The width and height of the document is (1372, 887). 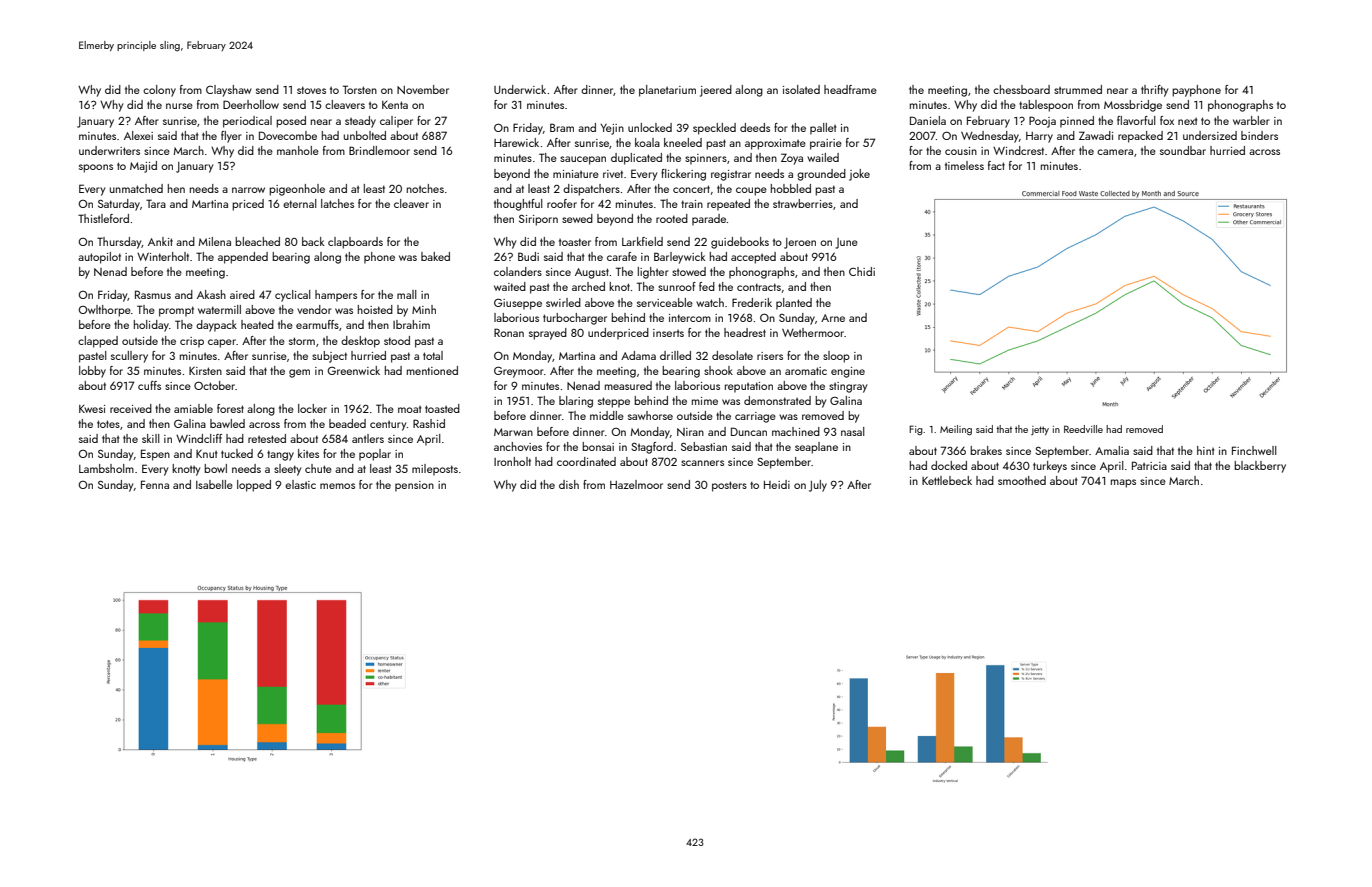 What do you see at coordinates (360, 89) in the document?
I see `Torsten` at bounding box center [360, 89].
